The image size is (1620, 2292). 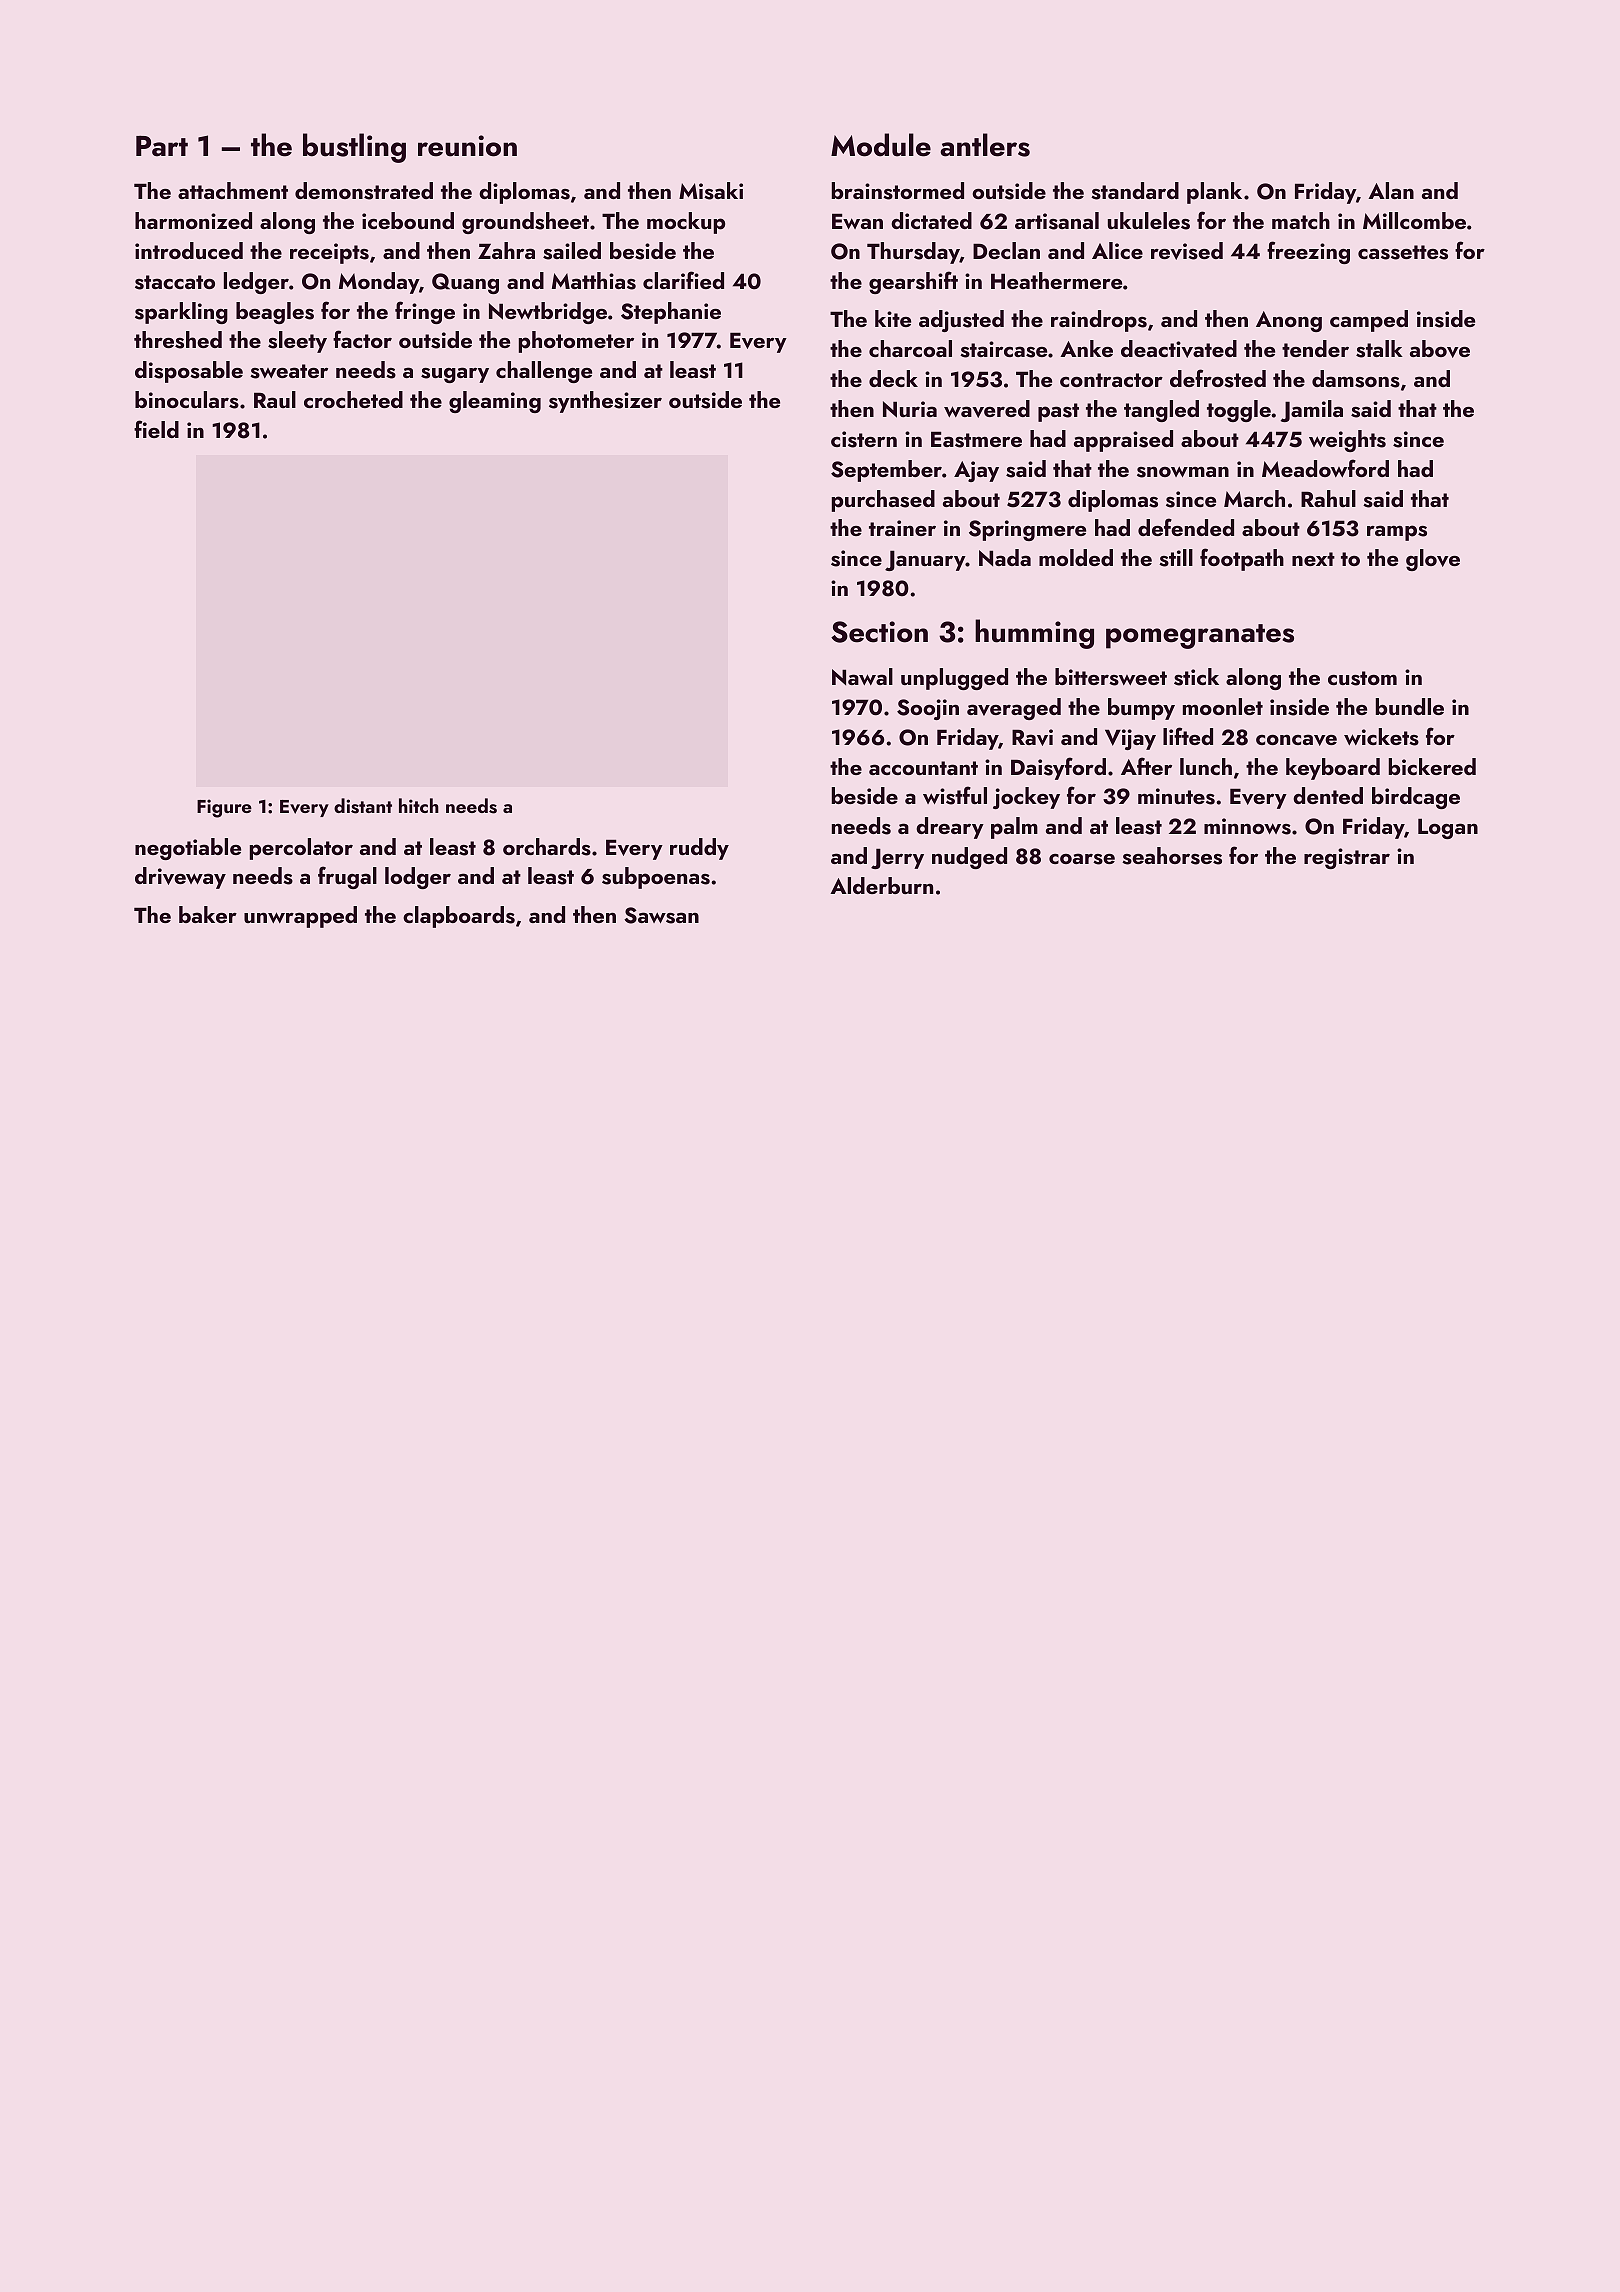 What do you see at coordinates (1006, 250) in the document?
I see `Declan` at bounding box center [1006, 250].
